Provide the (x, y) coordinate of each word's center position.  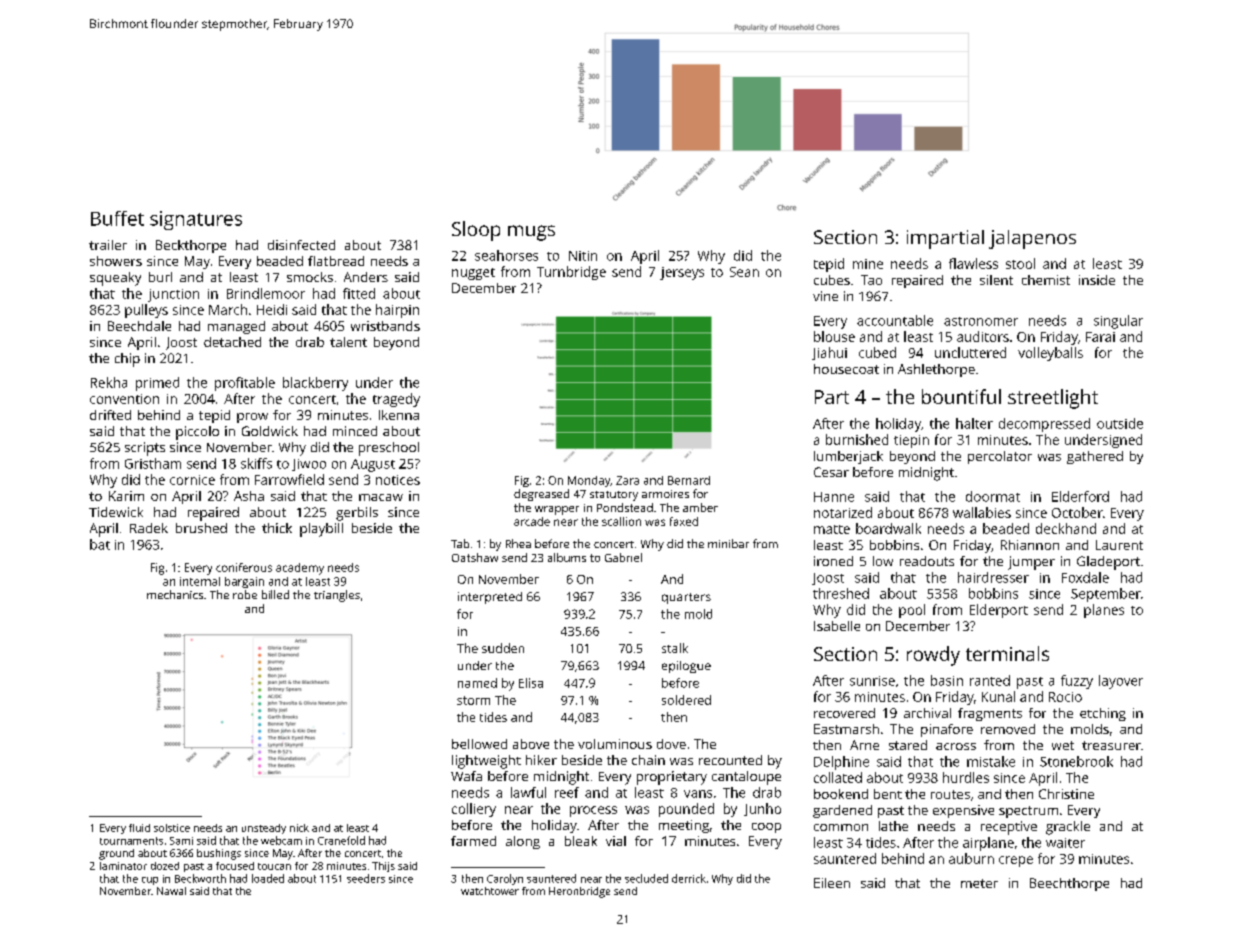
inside (1097, 280)
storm (473, 700)
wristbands (385, 326)
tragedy (396, 400)
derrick (689, 878)
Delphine (841, 763)
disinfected (301, 245)
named (477, 683)
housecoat (846, 369)
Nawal (171, 891)
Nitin (583, 256)
